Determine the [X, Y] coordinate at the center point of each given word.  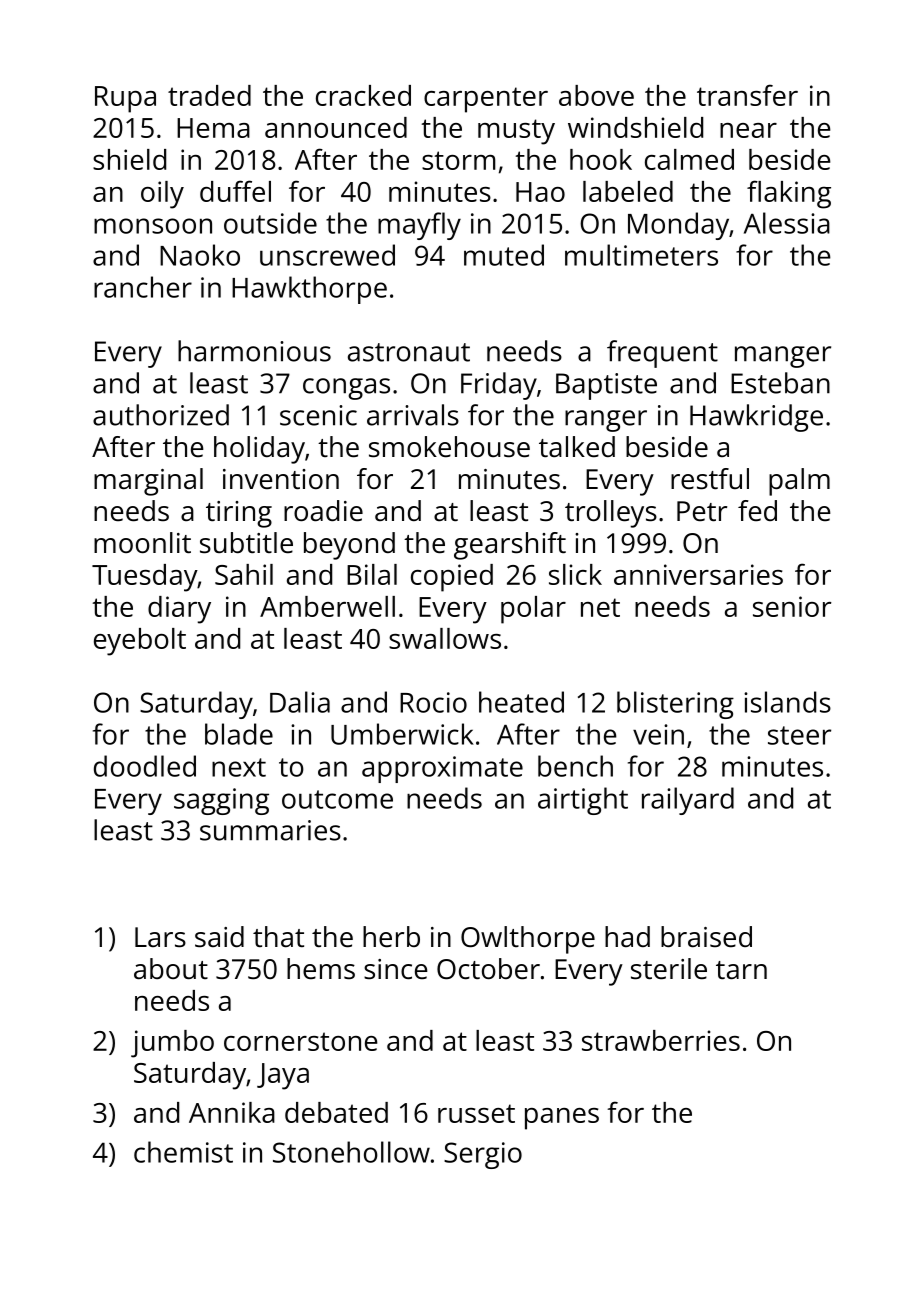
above [596, 95]
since [396, 969]
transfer [747, 95]
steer [799, 735]
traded [209, 95]
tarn [741, 970]
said [219, 937]
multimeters [641, 255]
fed [757, 510]
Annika [232, 1112]
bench [575, 766]
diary [179, 610]
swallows [445, 638]
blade [239, 734]
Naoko [200, 255]
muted [504, 255]
